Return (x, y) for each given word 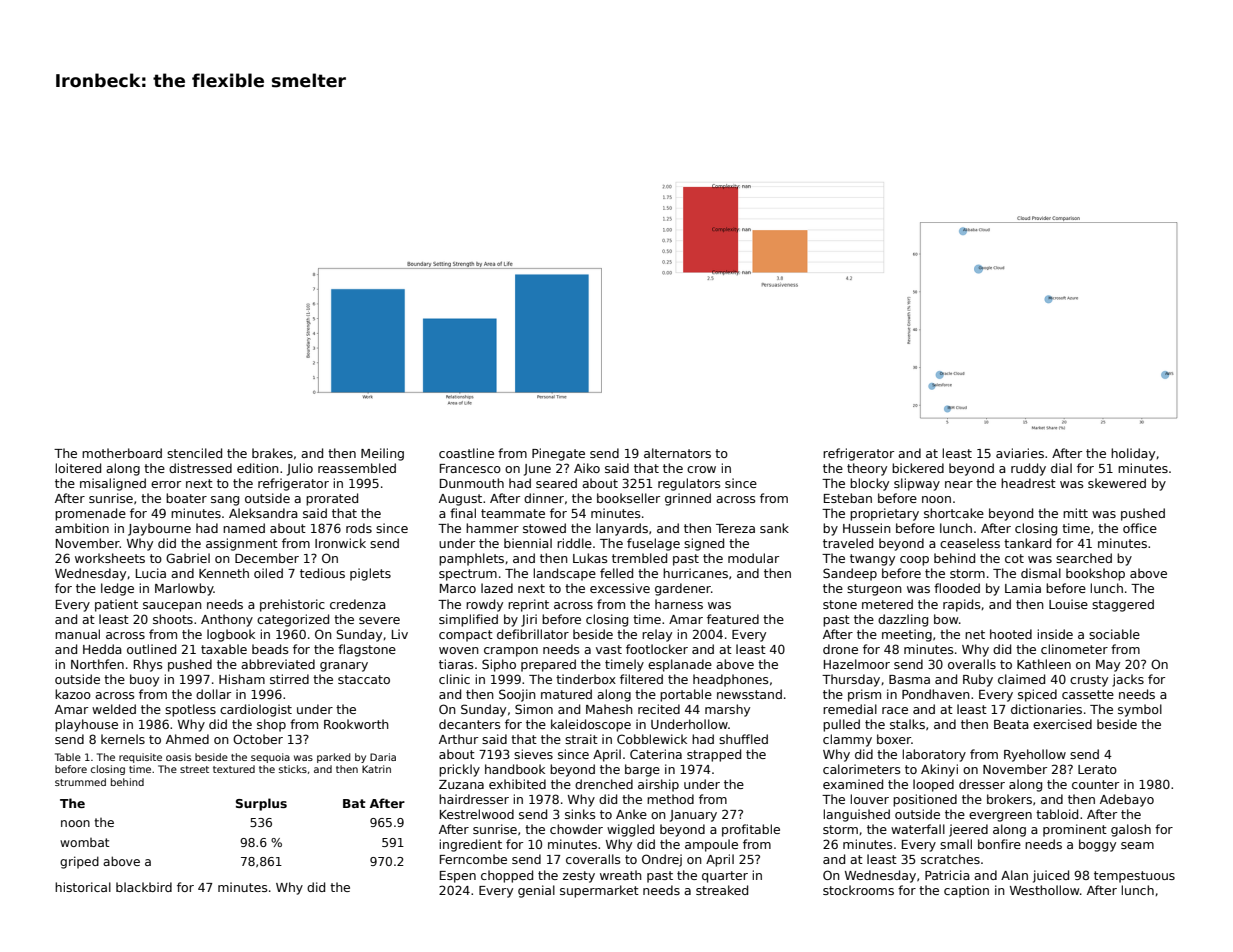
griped (79, 862)
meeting (907, 635)
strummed (80, 782)
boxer (894, 739)
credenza (358, 604)
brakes (272, 453)
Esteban (848, 498)
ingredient (470, 845)
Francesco (470, 468)
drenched (604, 784)
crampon (511, 652)
